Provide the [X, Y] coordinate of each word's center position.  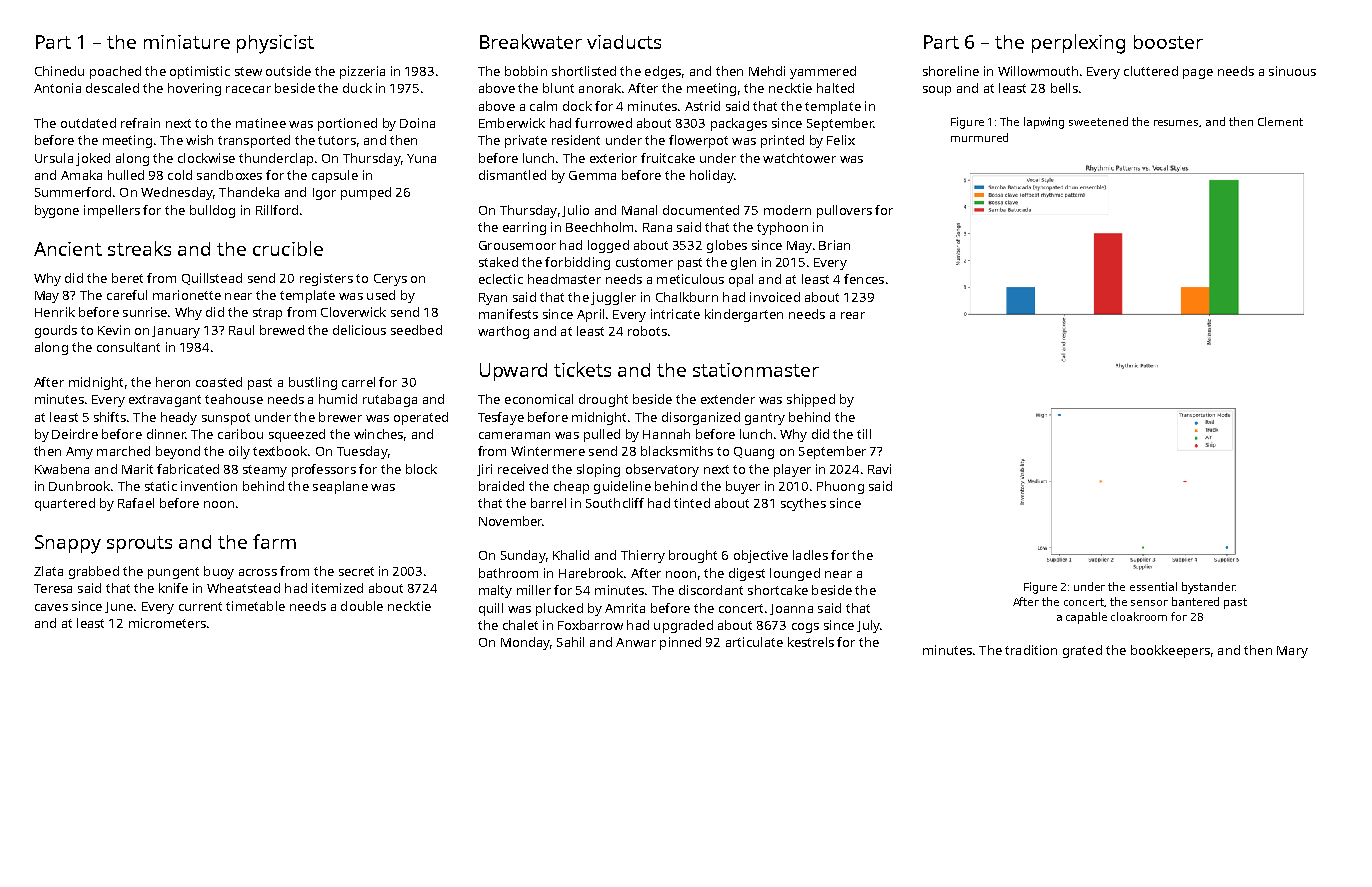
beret [127, 278]
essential [1153, 586]
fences [864, 279]
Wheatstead [243, 588]
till [864, 434]
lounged [795, 574]
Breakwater [531, 41]
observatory [662, 470]
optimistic [200, 72]
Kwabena [62, 469]
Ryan [493, 299]
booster [1168, 42]
